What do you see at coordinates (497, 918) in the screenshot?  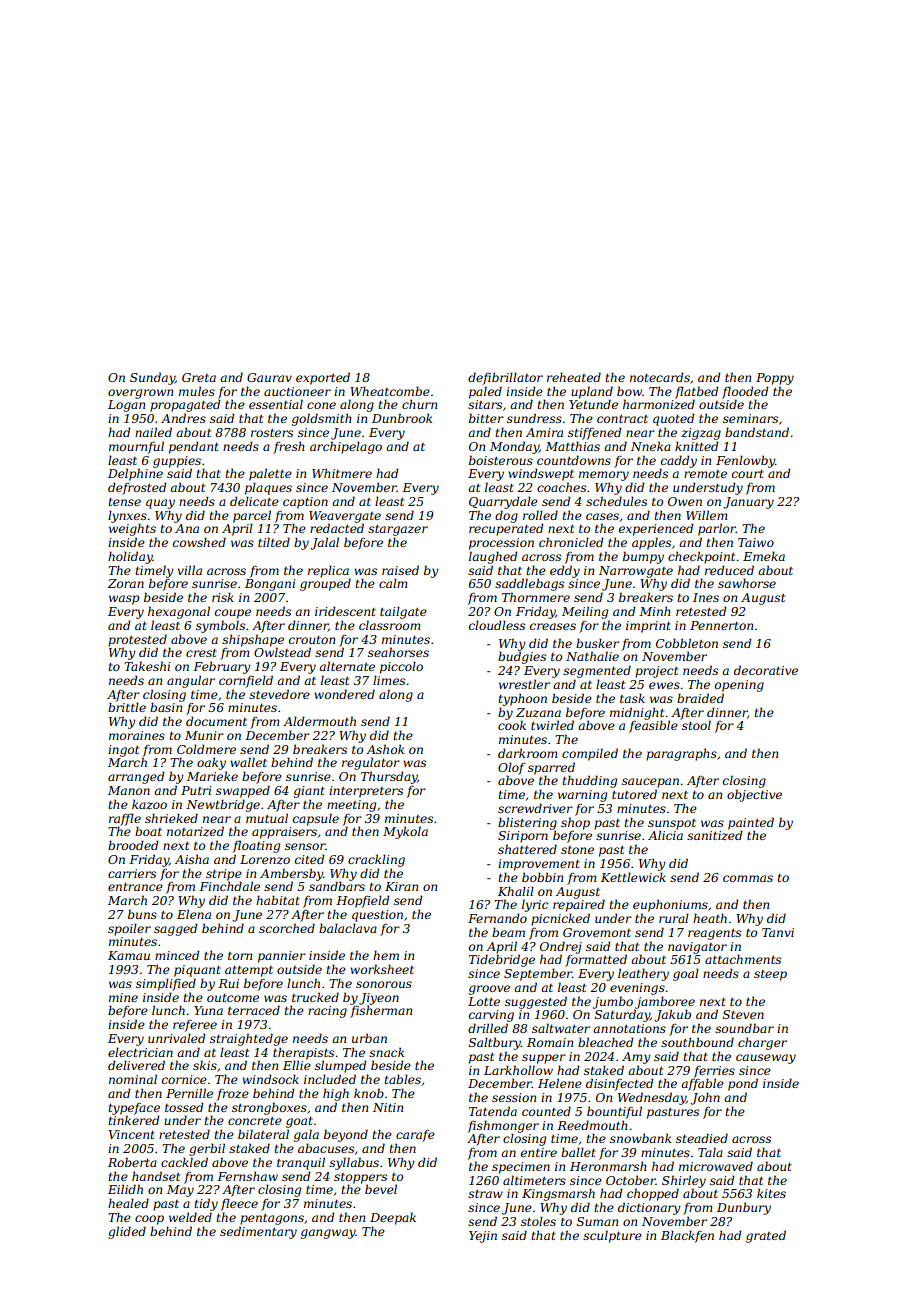 I see `Fernando` at bounding box center [497, 918].
